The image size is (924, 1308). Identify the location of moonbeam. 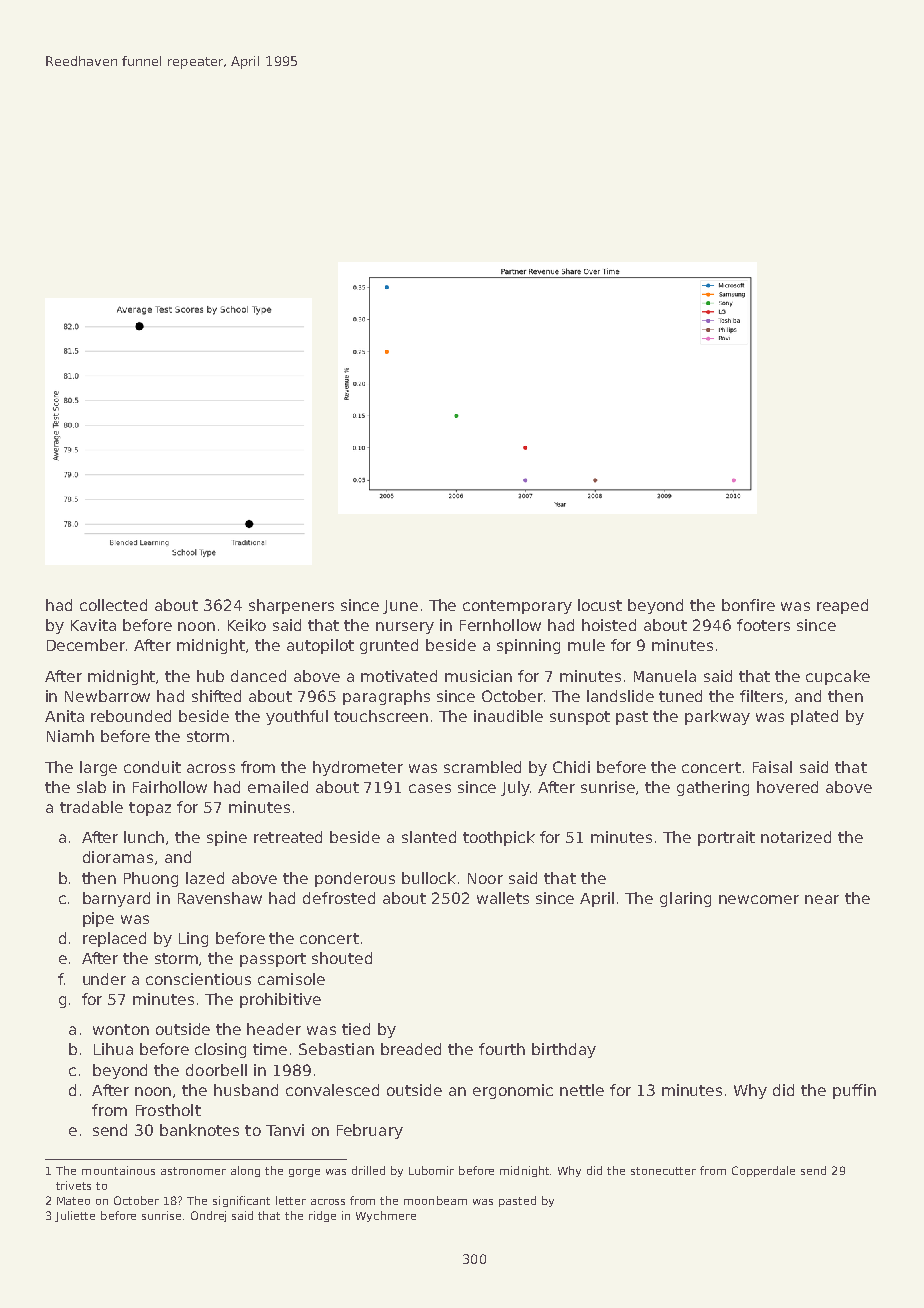
(435, 1200).
